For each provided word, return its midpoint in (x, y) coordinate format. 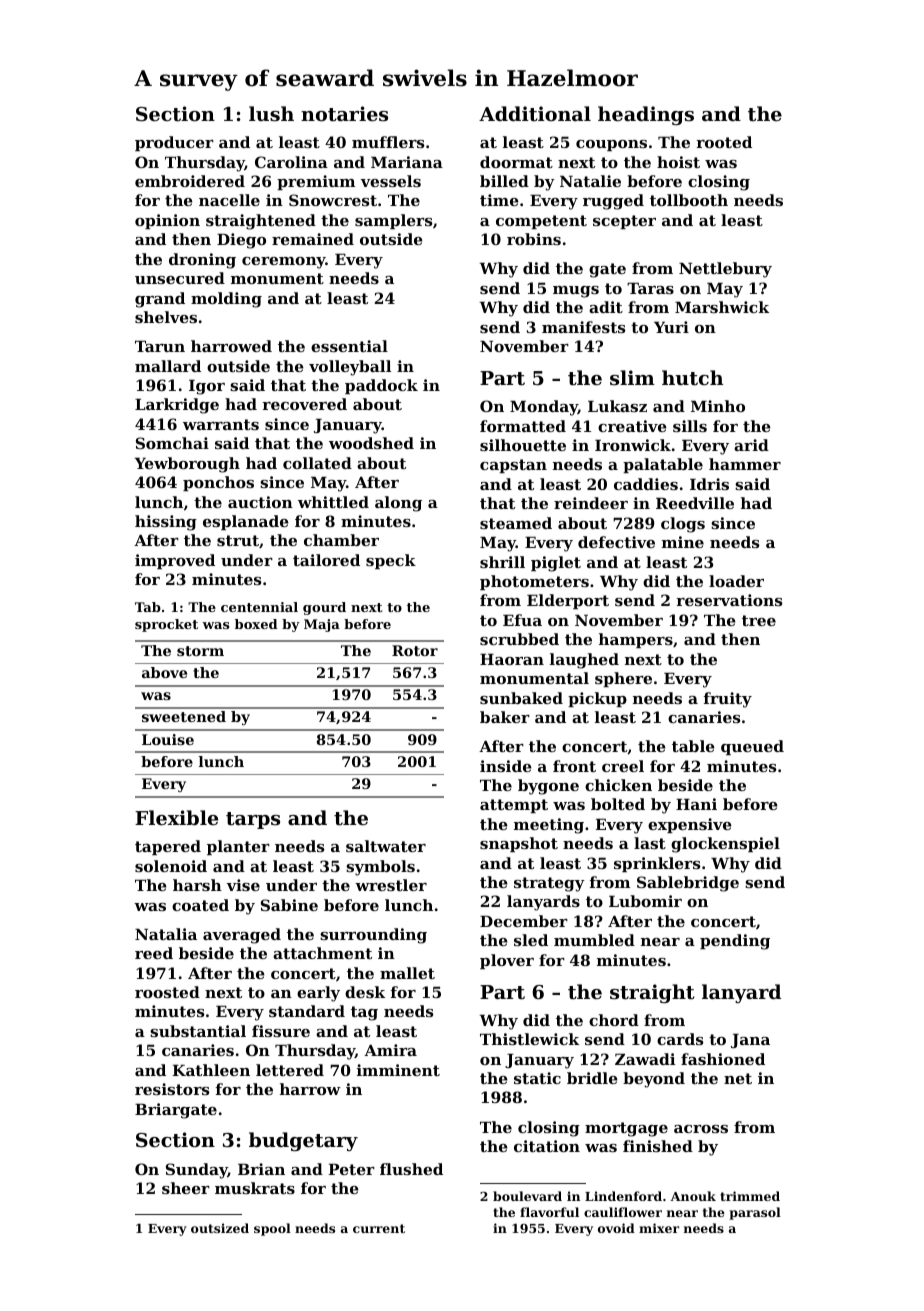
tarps (253, 820)
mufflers (388, 142)
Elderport (568, 601)
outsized (220, 1228)
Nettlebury (725, 270)
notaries (344, 114)
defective (616, 542)
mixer (659, 1228)
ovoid (616, 1228)
